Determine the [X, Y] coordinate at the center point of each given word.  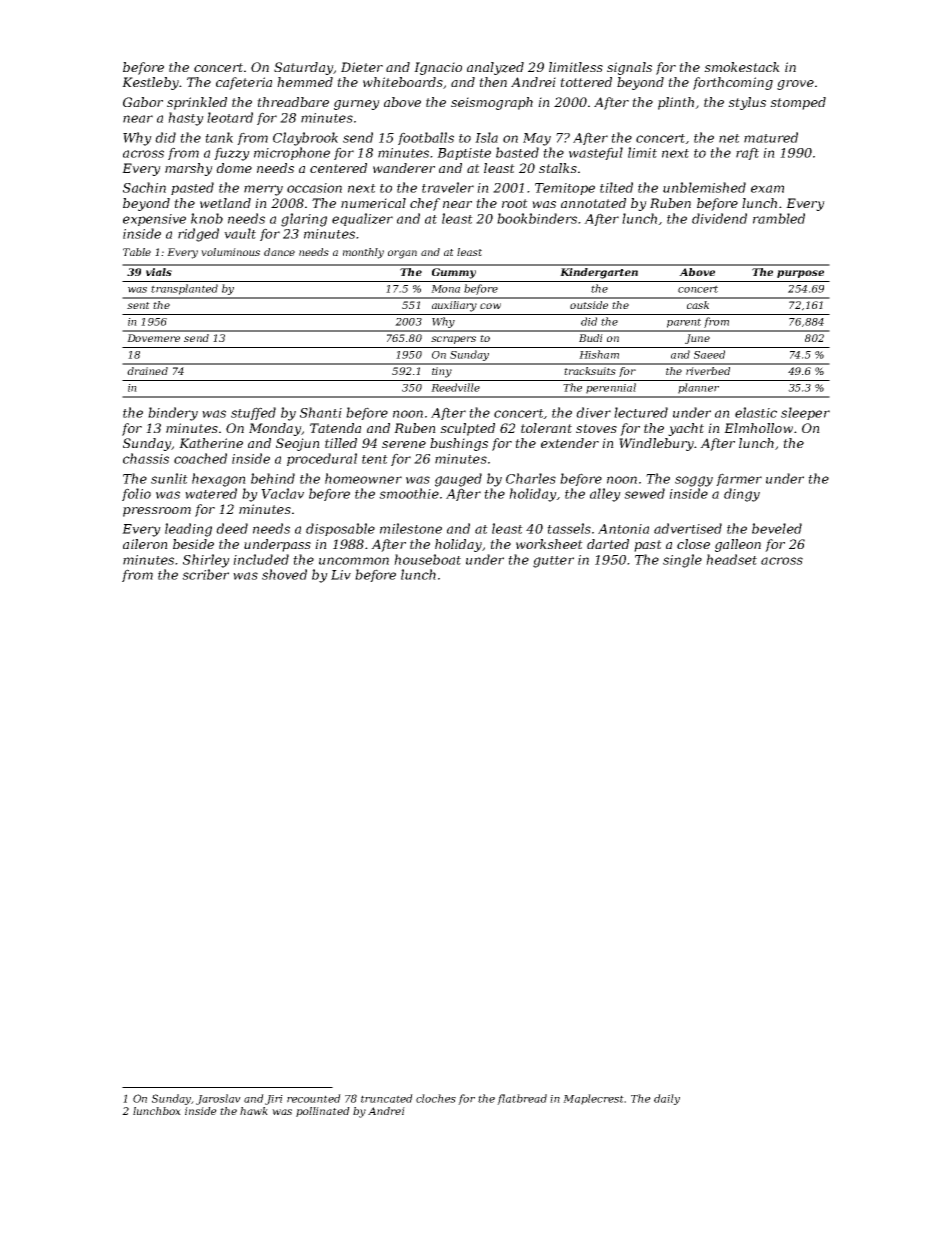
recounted [314, 1098]
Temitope [565, 189]
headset [731, 559]
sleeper [805, 413]
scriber [205, 574]
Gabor [143, 102]
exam [767, 189]
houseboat [427, 559]
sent [138, 305]
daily [667, 1099]
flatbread [522, 1099]
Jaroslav [218, 1099]
